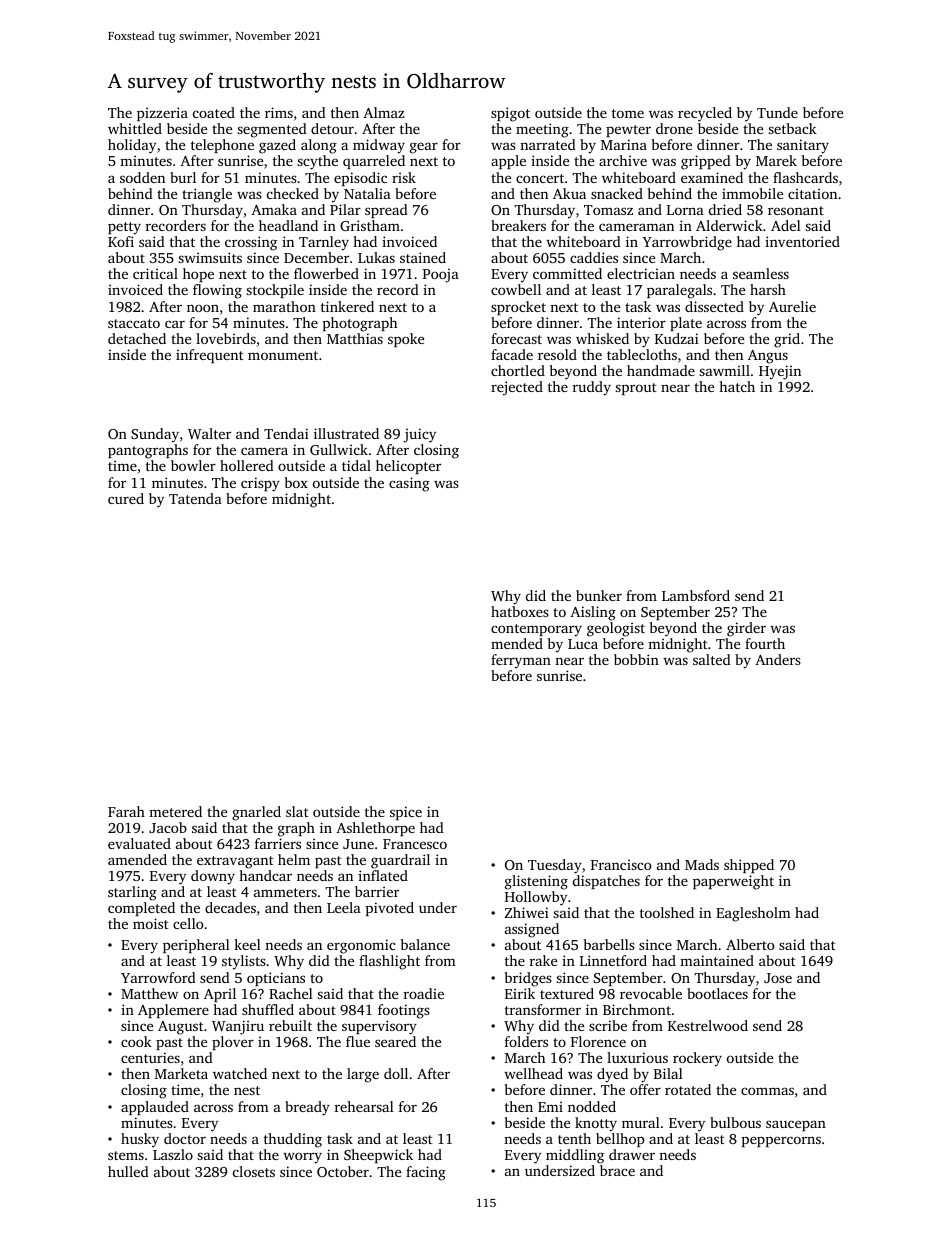 Image resolution: width=952 pixels, height=1233 pixels. What do you see at coordinates (375, 829) in the screenshot?
I see `Ashlethorpe` at bounding box center [375, 829].
